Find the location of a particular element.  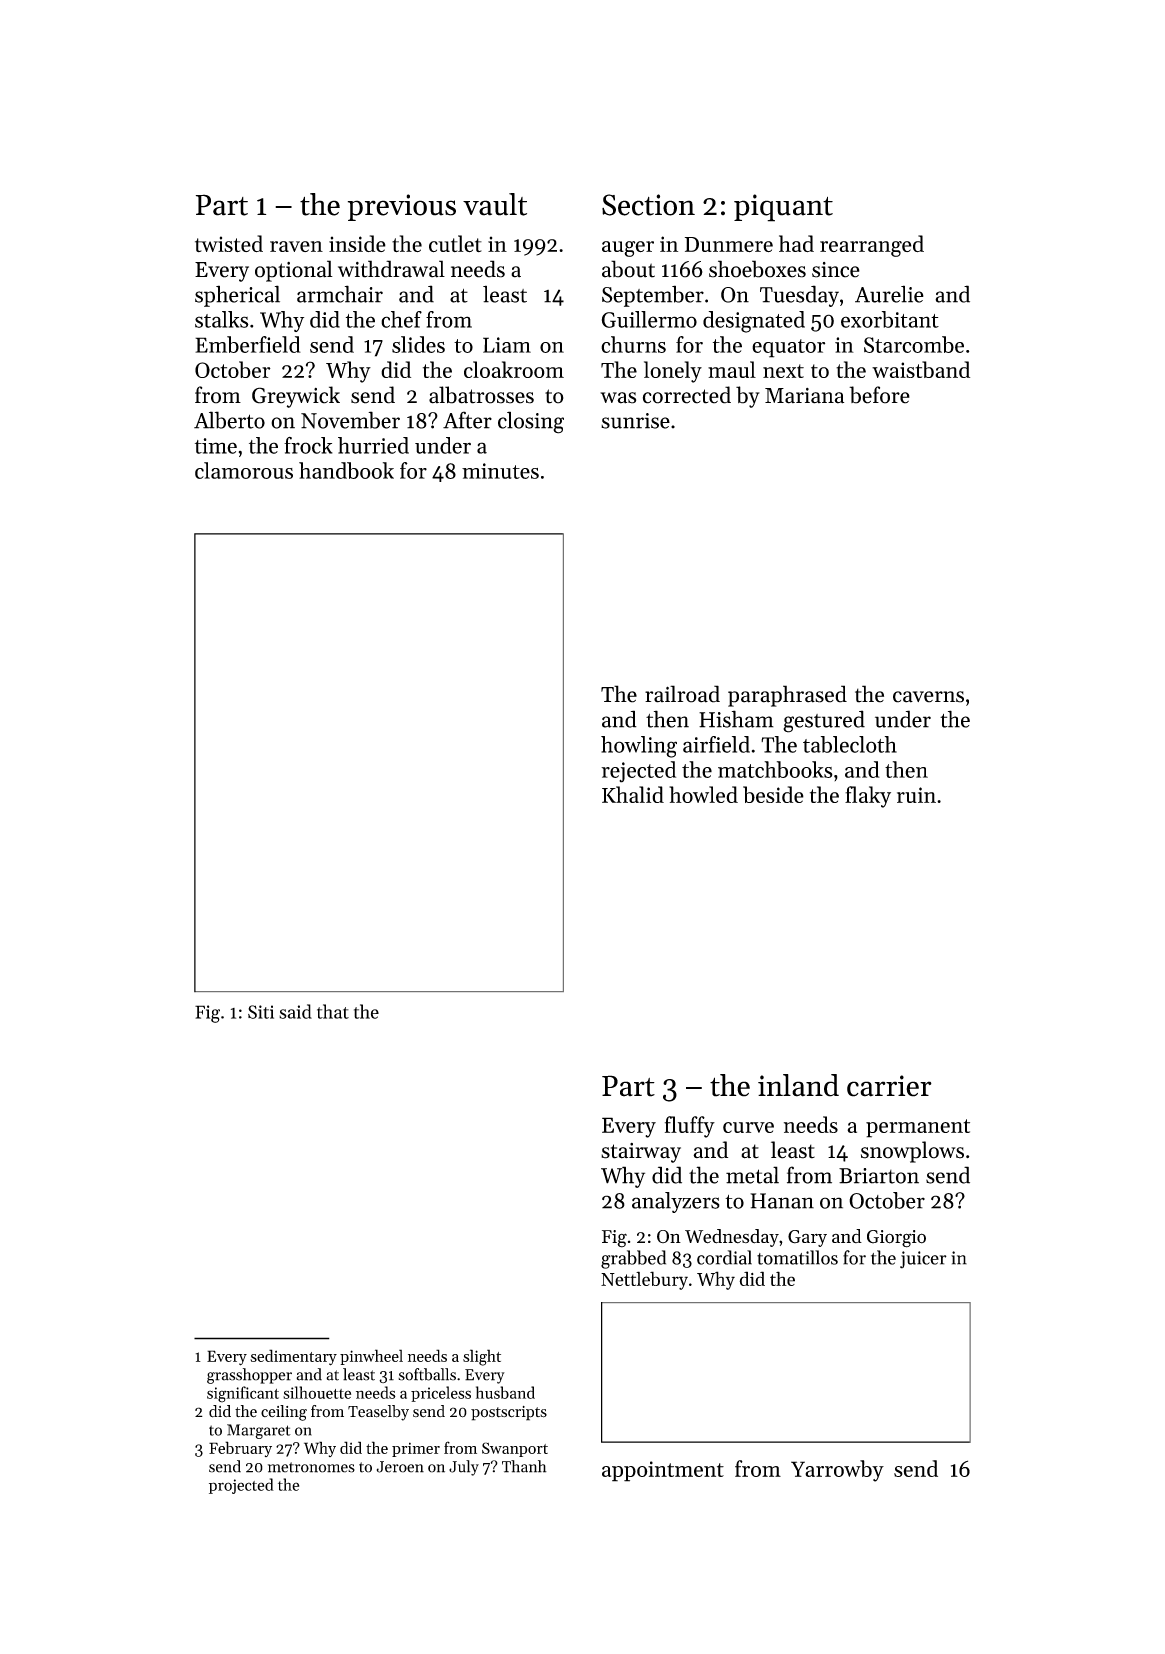

frock is located at coordinates (308, 445).
